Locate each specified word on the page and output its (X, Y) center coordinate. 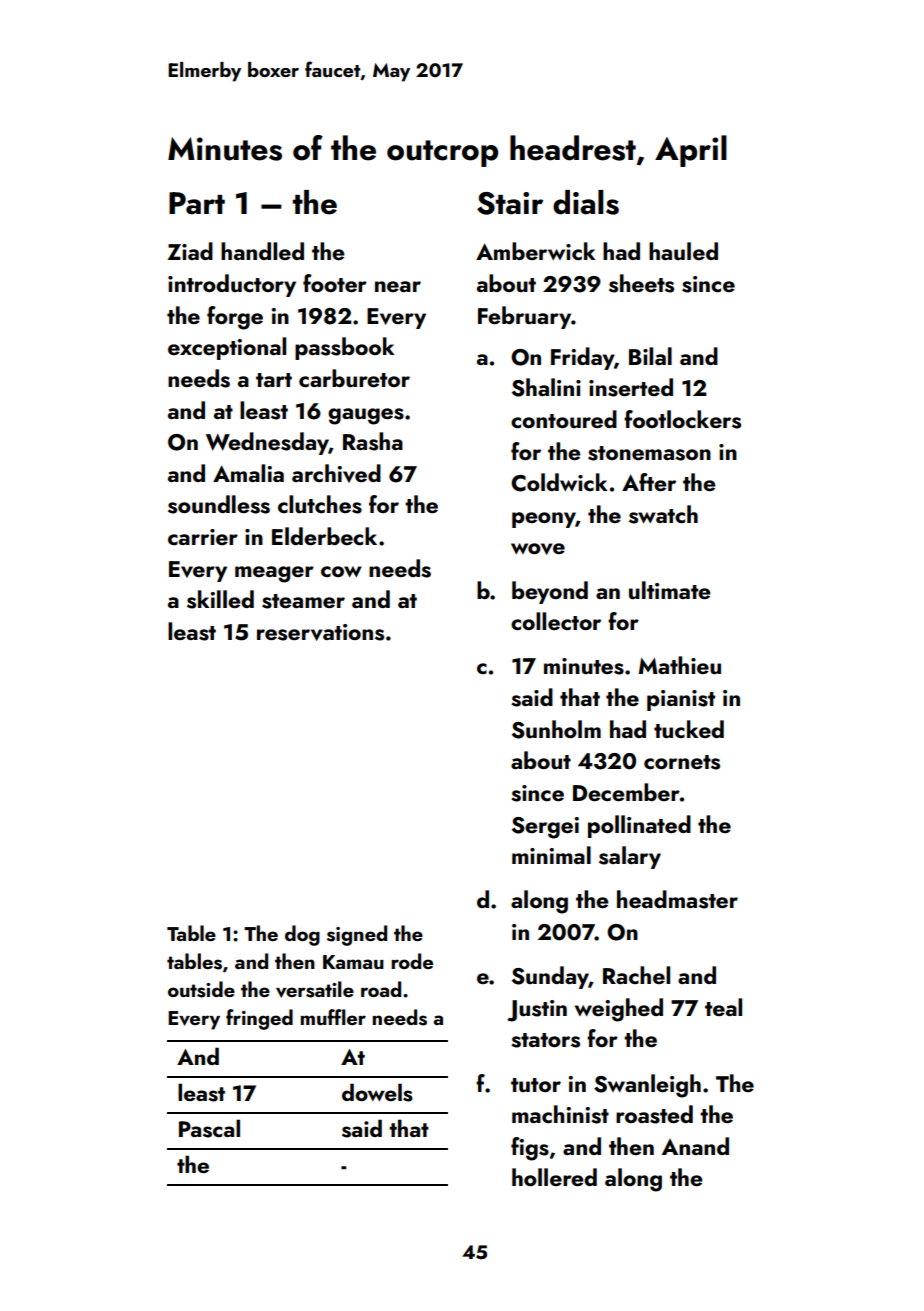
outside (201, 989)
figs (530, 1149)
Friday (582, 358)
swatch (663, 514)
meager (274, 574)
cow (341, 571)
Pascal (209, 1128)
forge (235, 318)
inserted (631, 387)
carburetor (354, 378)
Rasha (373, 441)
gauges (366, 416)
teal (723, 1007)
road (381, 989)
